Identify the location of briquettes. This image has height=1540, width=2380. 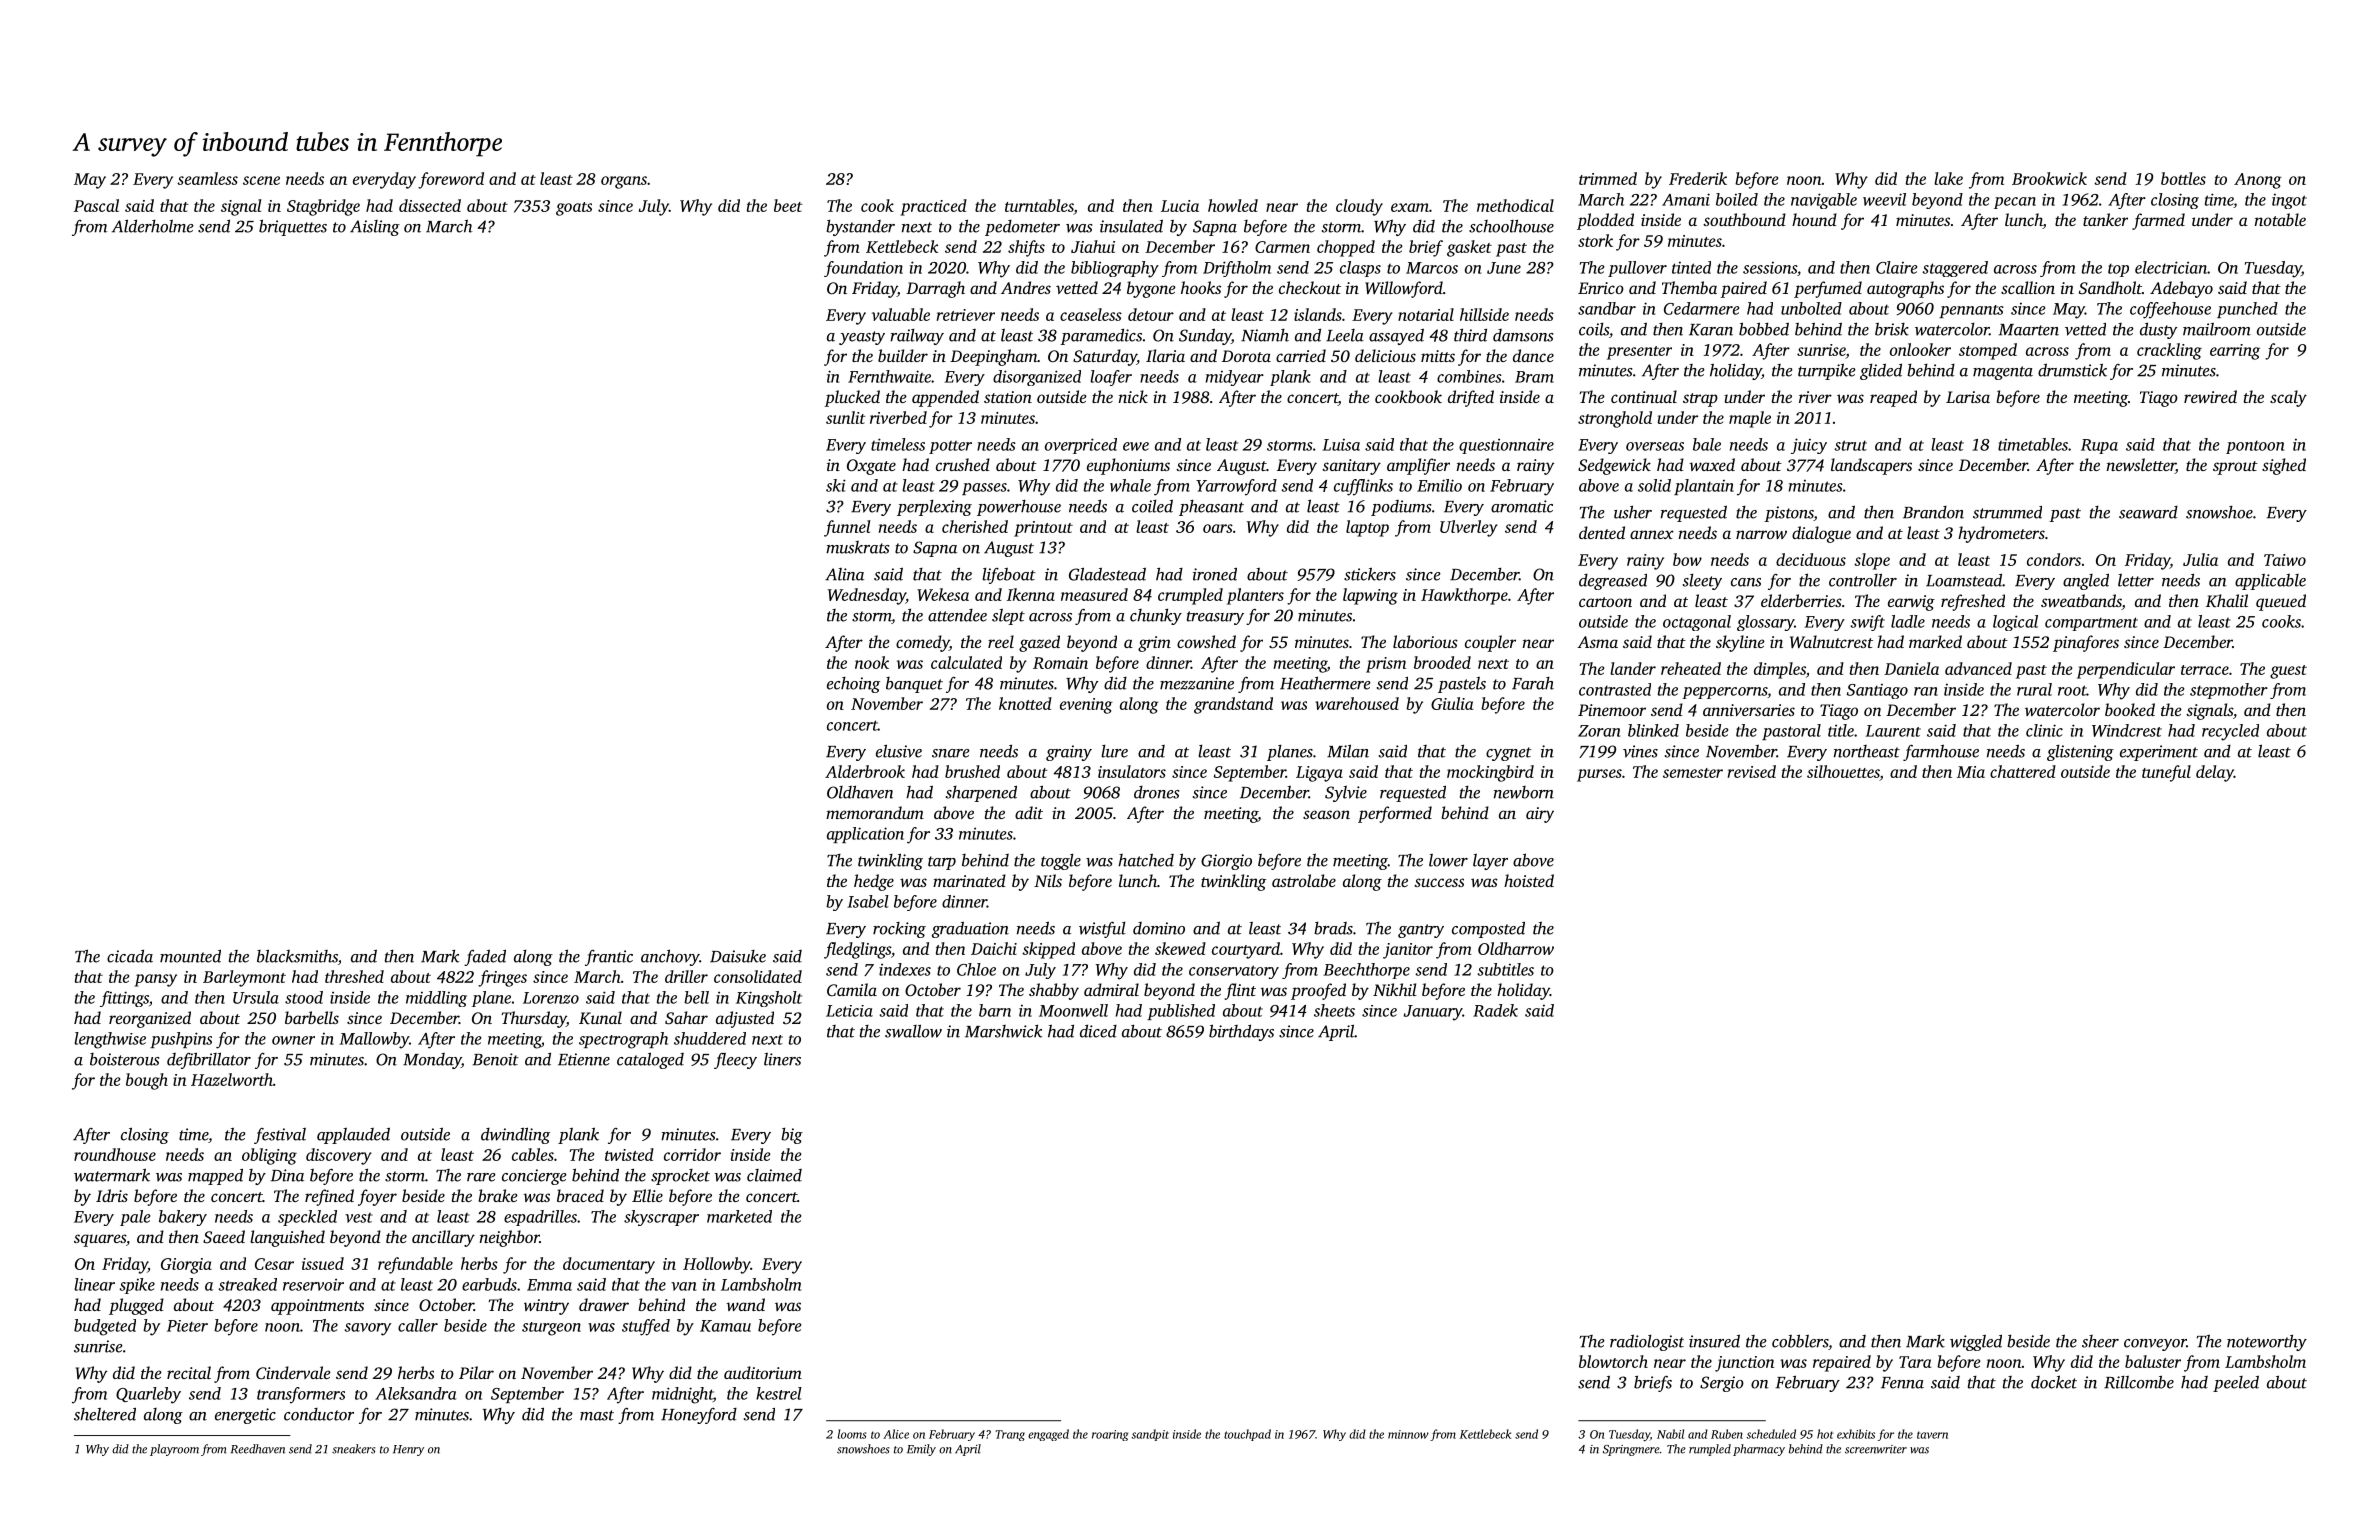
(293, 227).
